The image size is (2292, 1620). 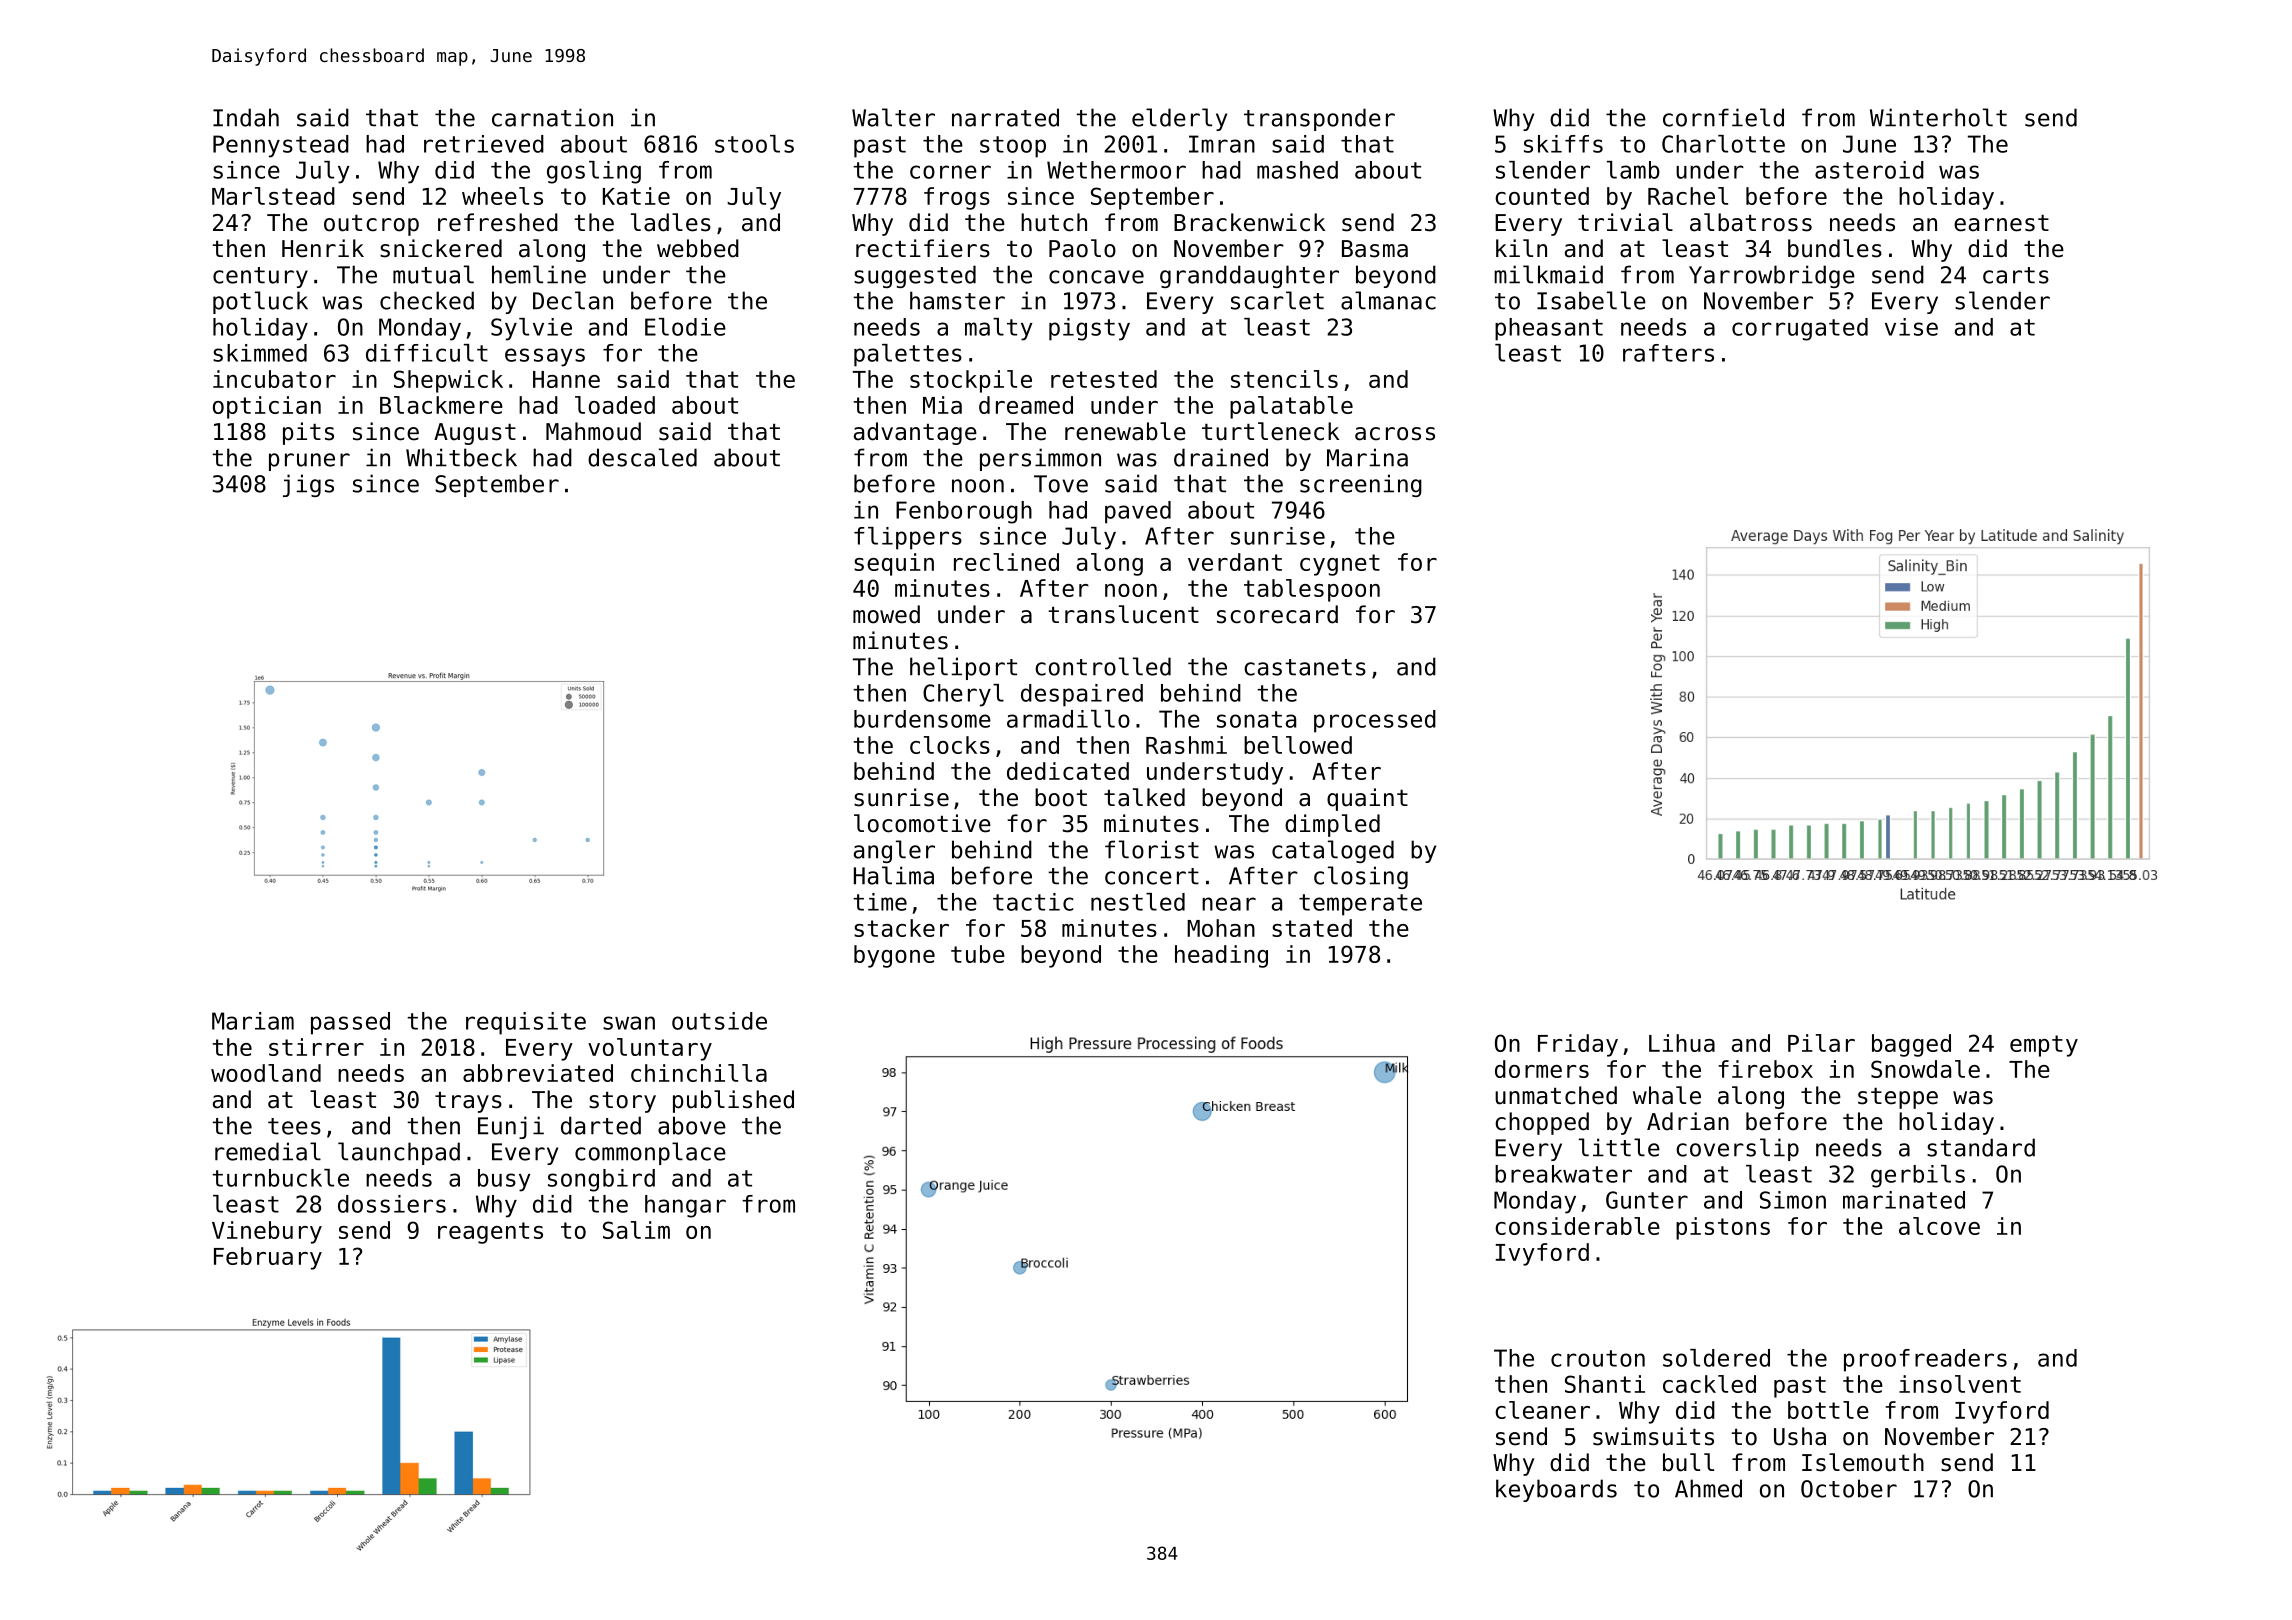 I want to click on clocks, so click(x=950, y=745).
